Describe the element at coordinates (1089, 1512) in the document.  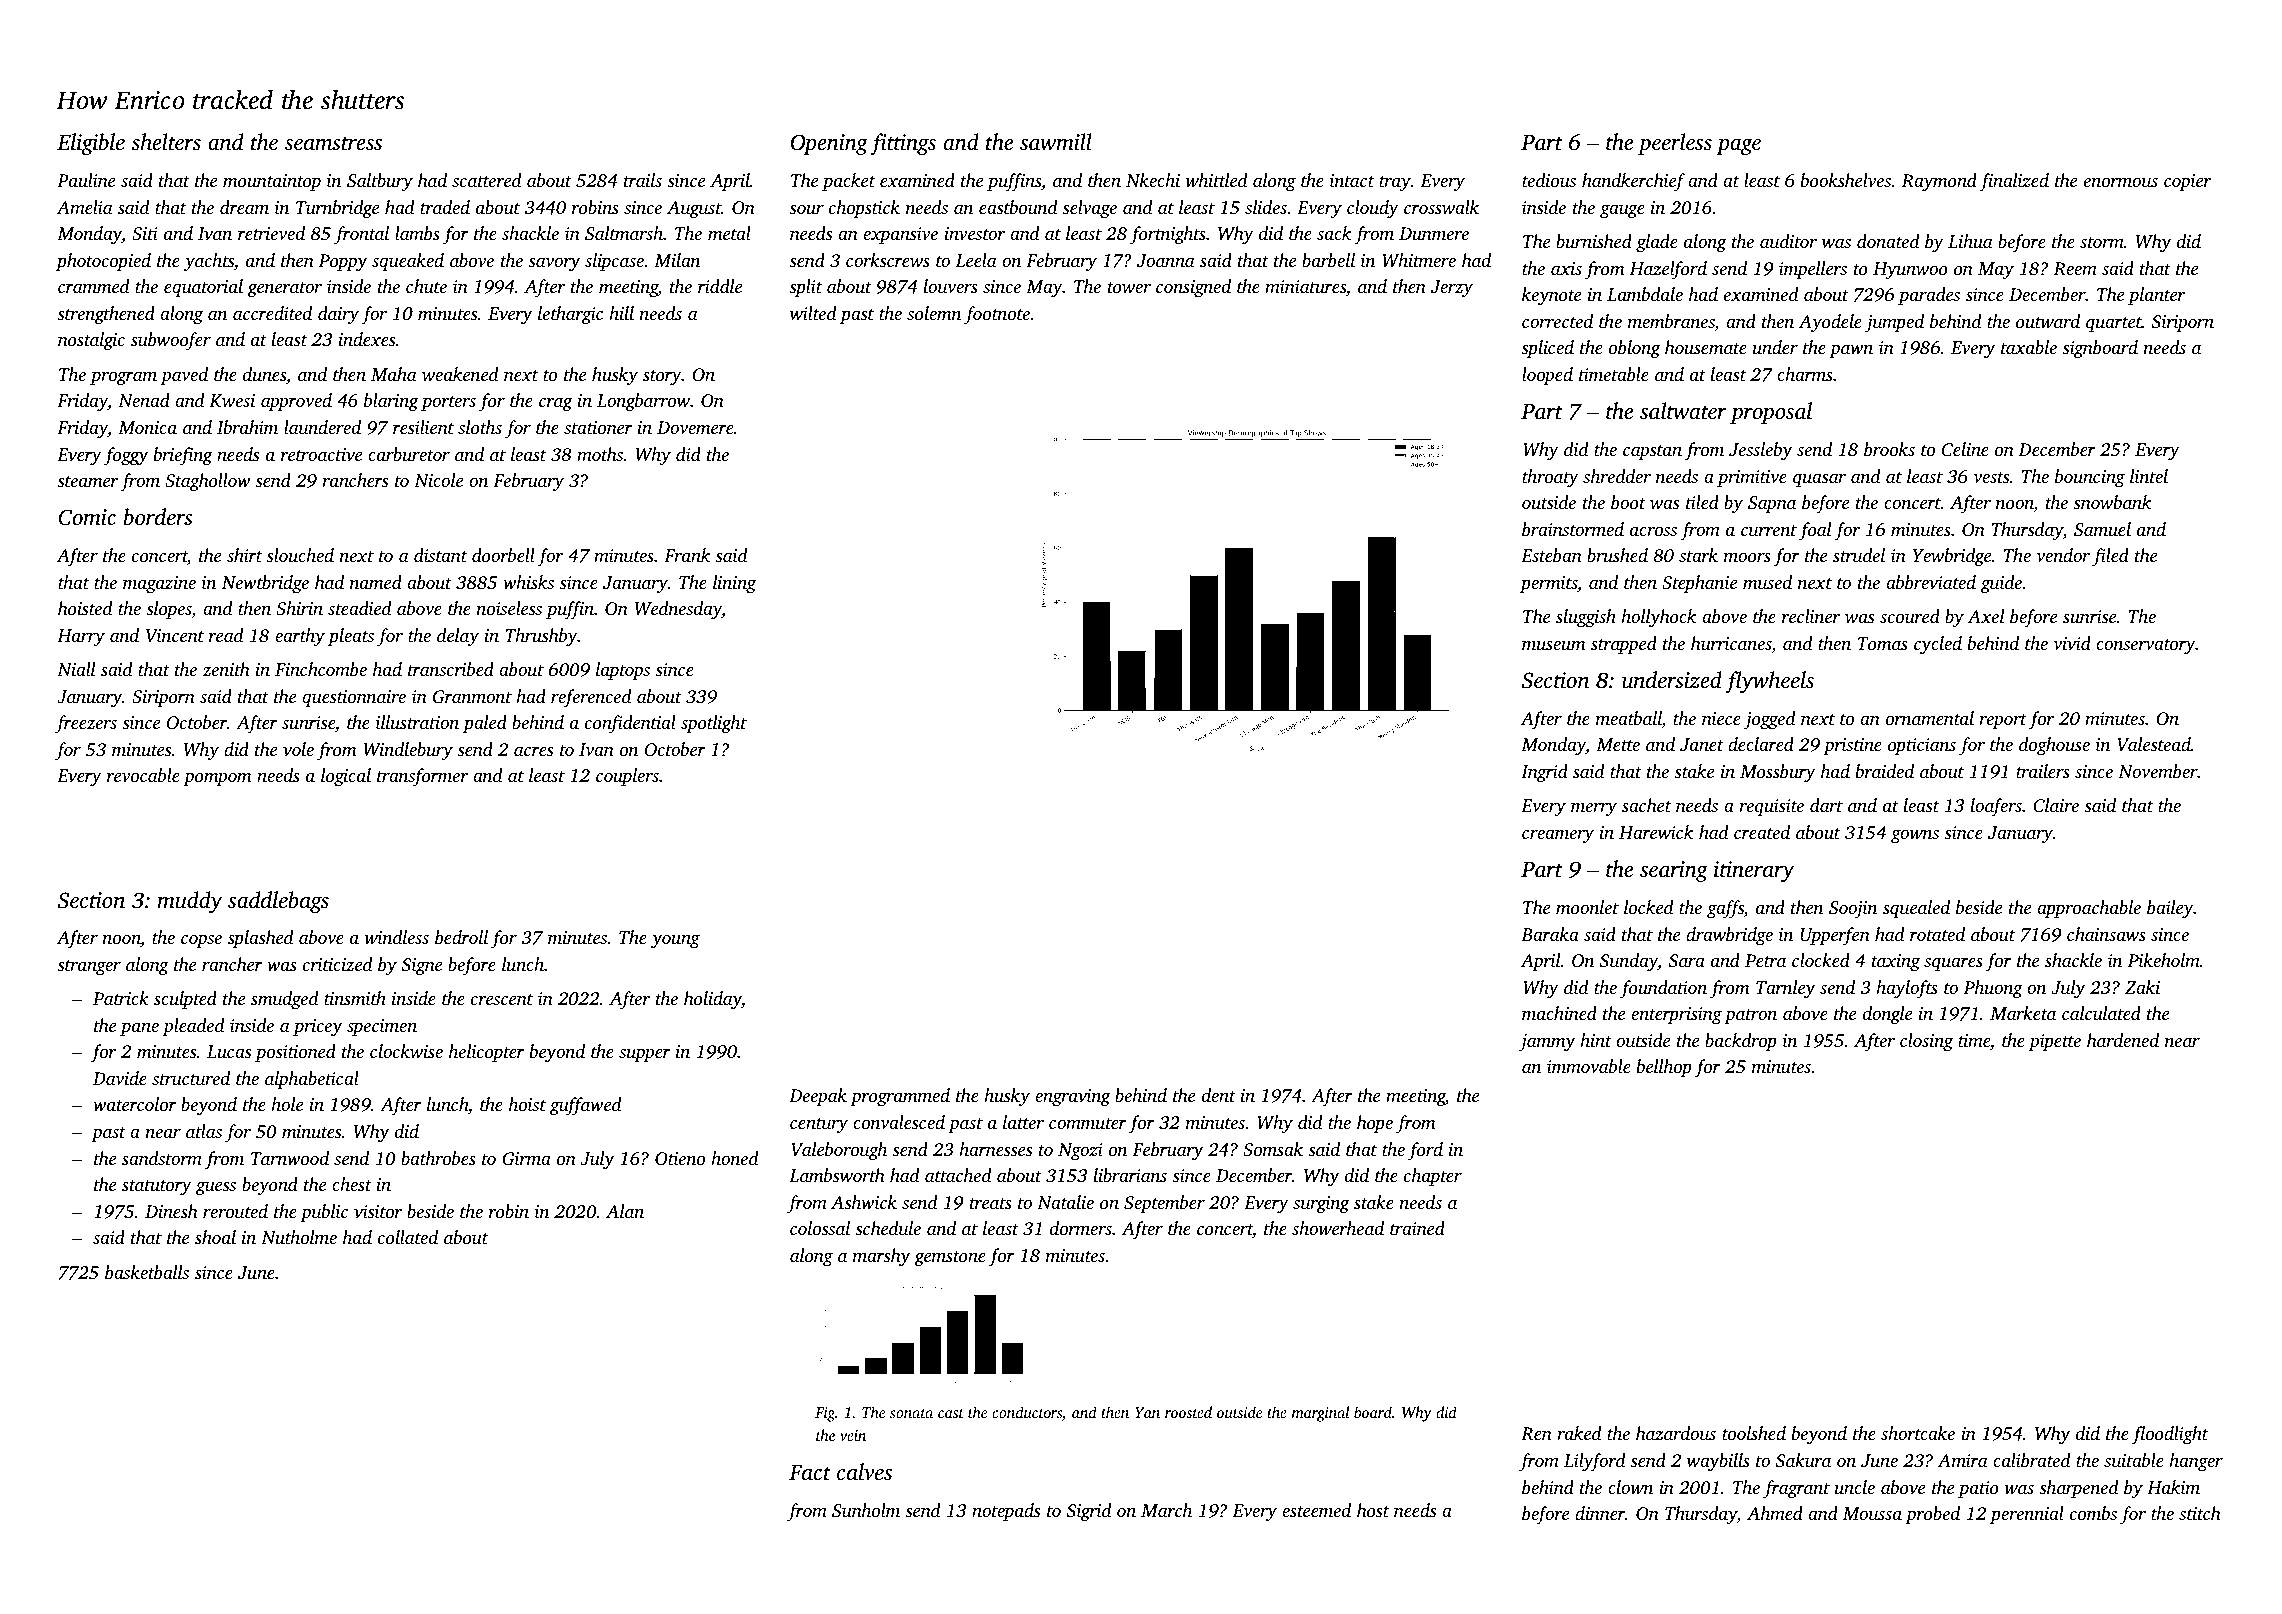
I see `Sigrid` at that location.
